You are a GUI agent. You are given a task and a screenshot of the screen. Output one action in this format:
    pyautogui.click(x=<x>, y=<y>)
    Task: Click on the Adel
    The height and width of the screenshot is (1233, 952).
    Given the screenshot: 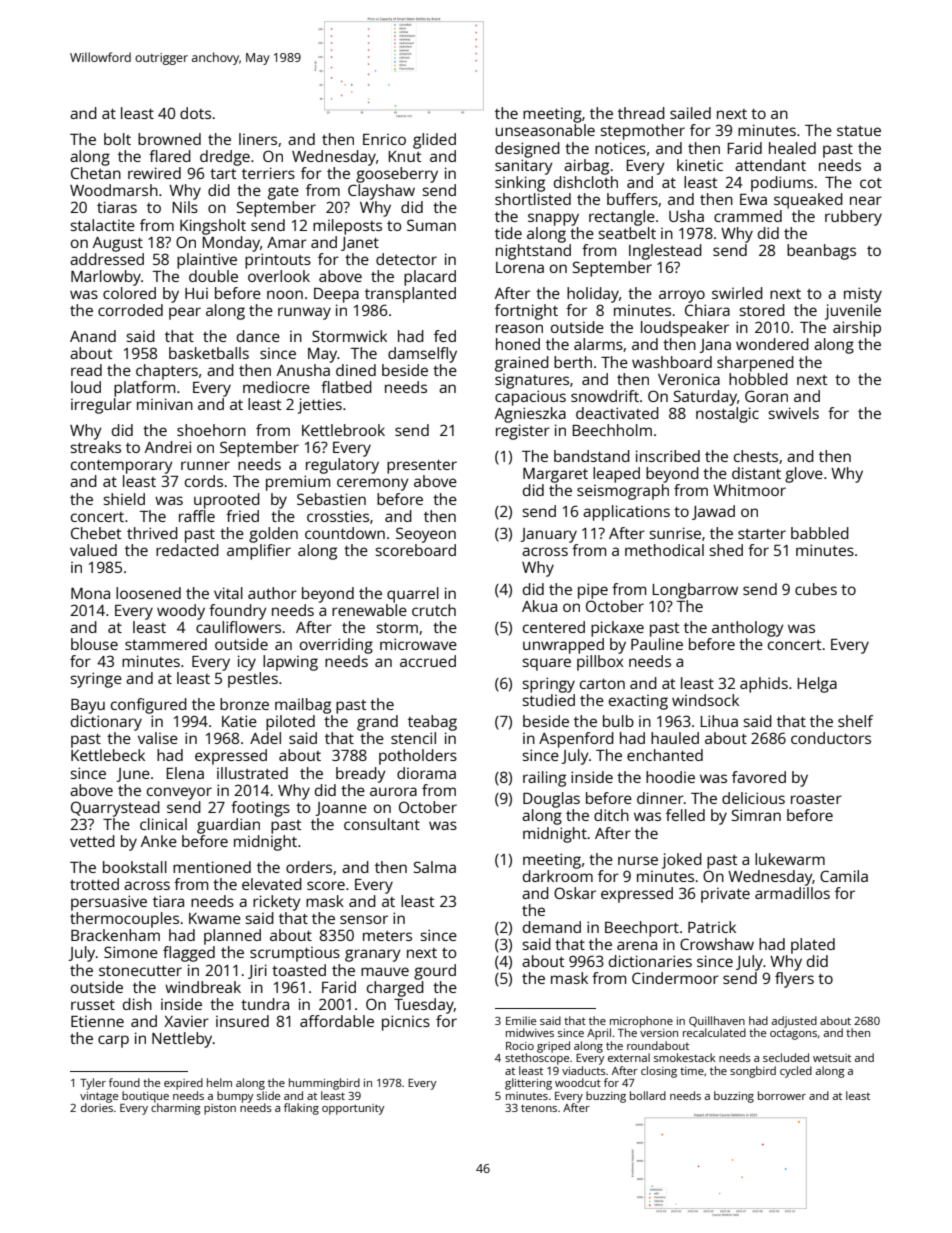 What is the action you would take?
    pyautogui.click(x=265, y=738)
